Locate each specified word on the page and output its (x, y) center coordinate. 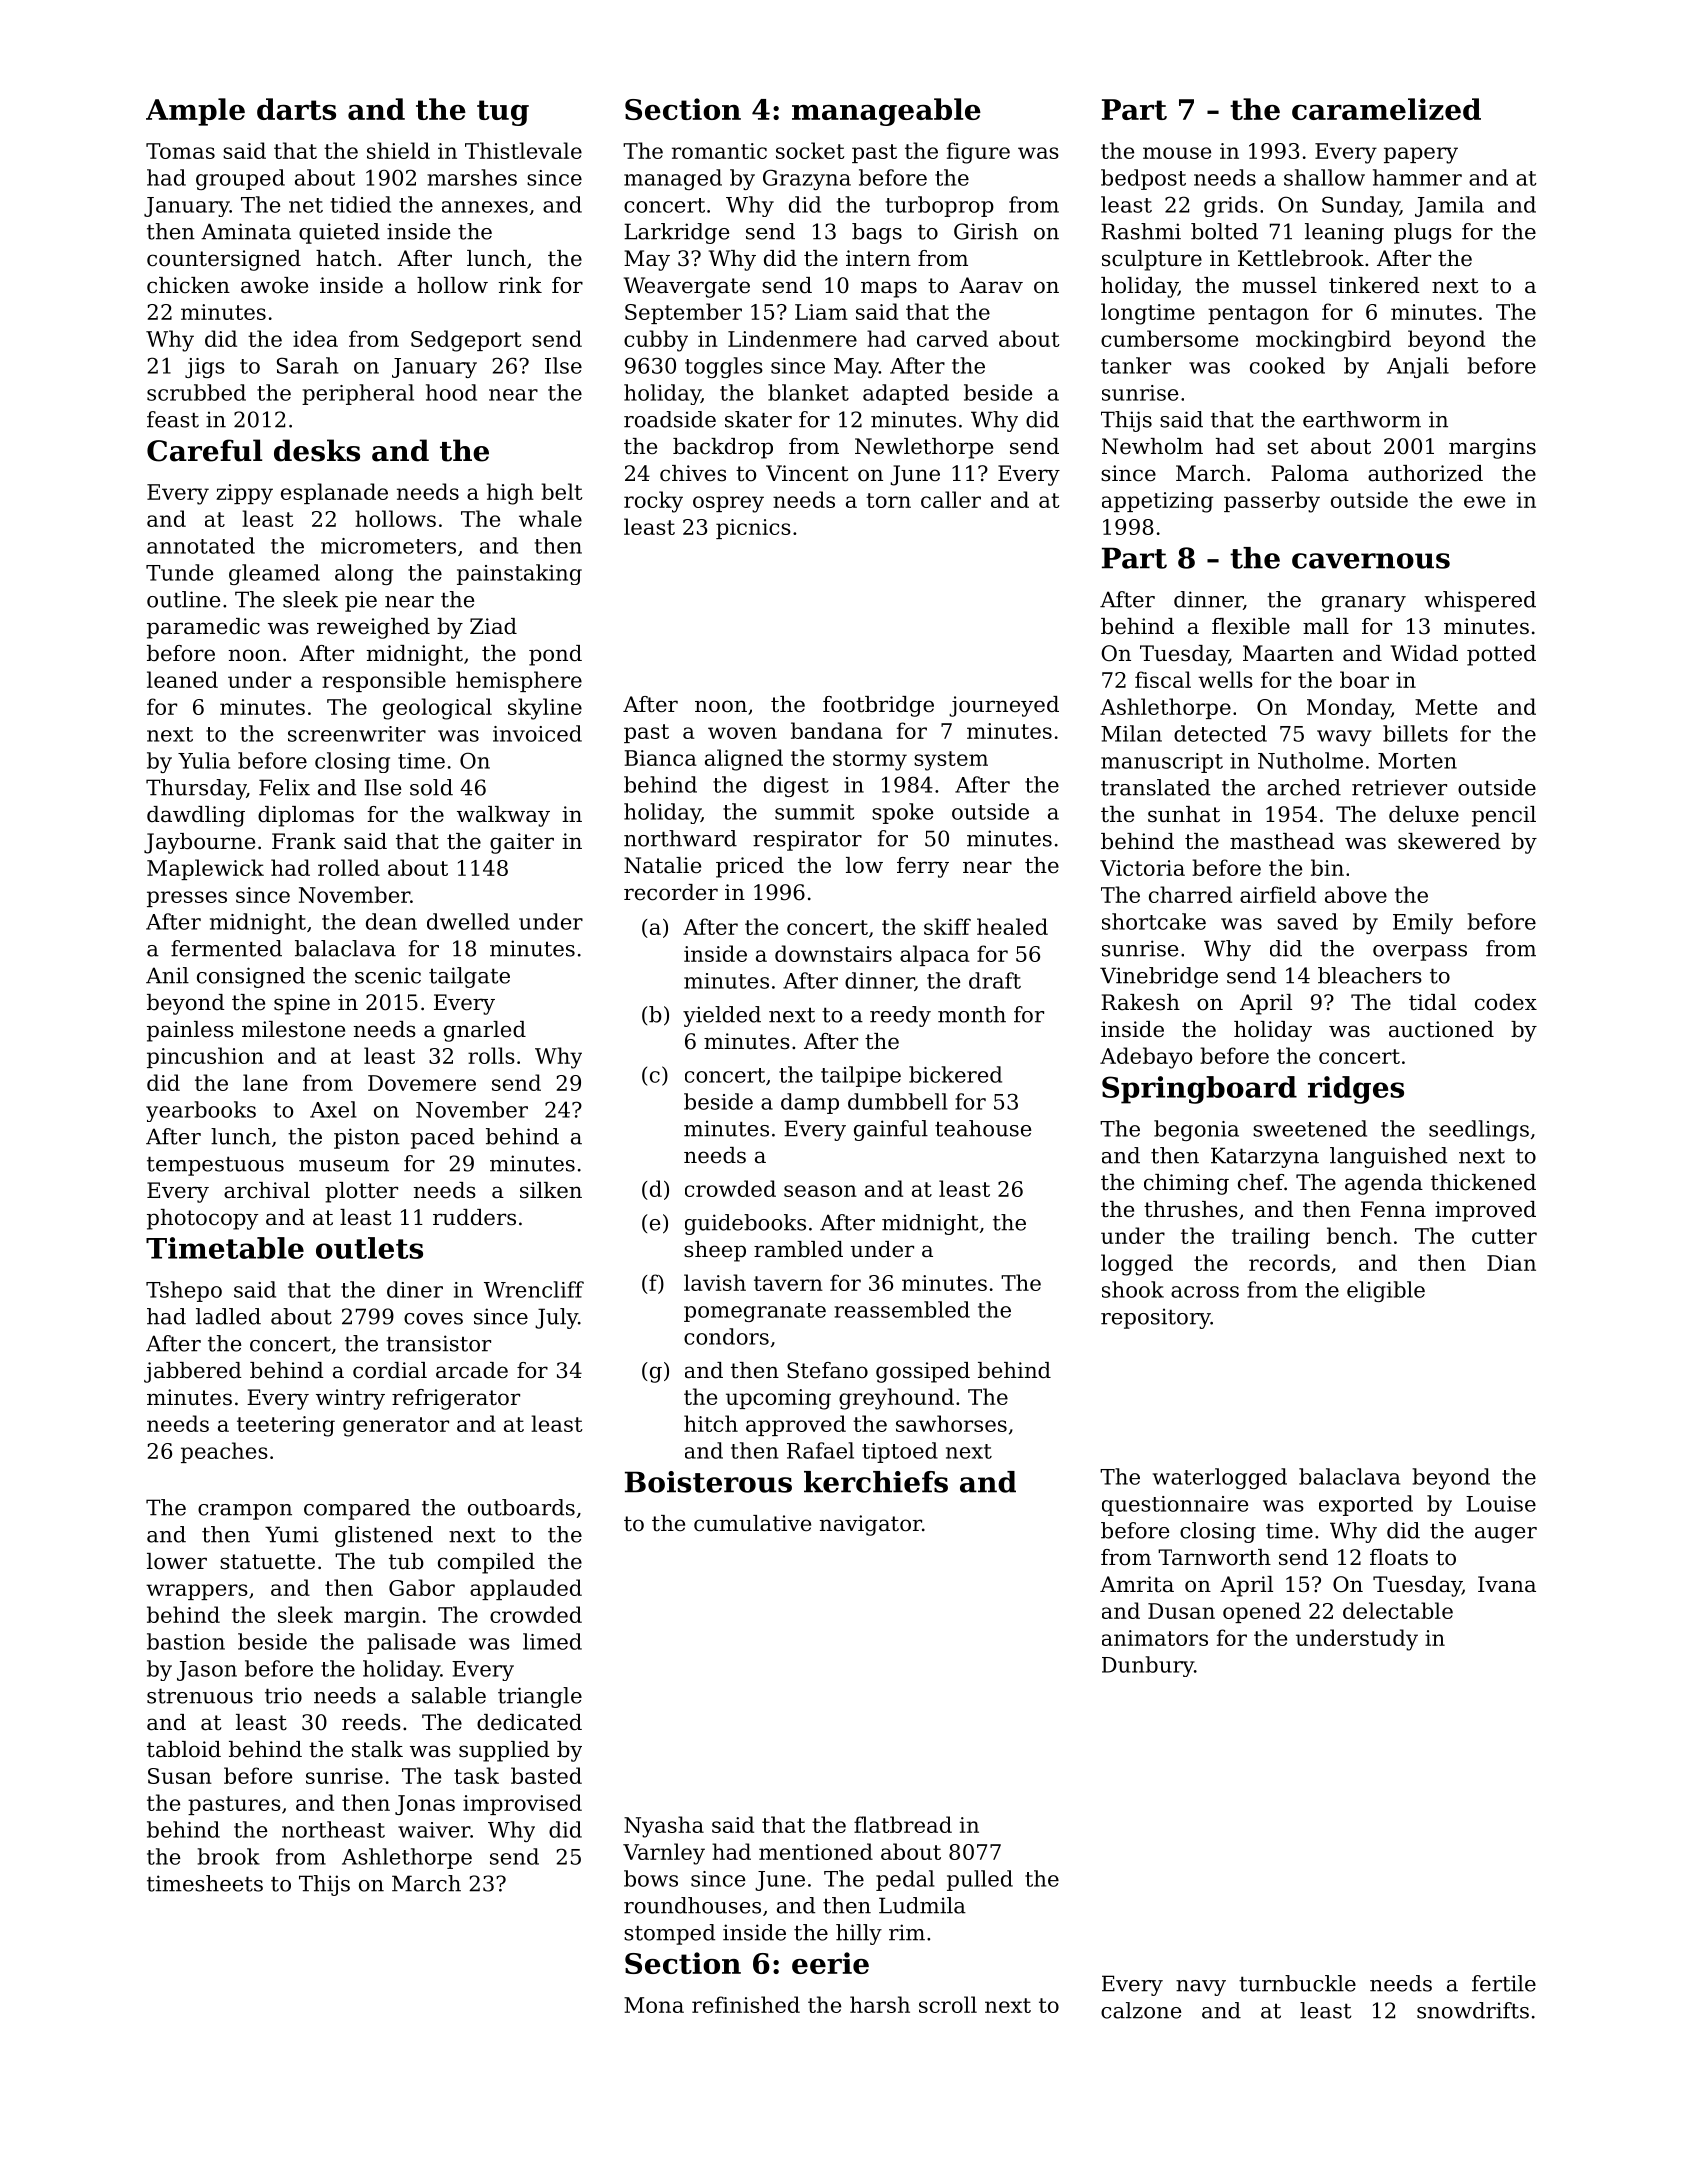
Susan (180, 1776)
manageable (886, 112)
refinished (746, 2004)
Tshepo (184, 1291)
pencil (1504, 816)
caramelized (1386, 109)
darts (296, 109)
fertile (1504, 1983)
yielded (722, 1016)
